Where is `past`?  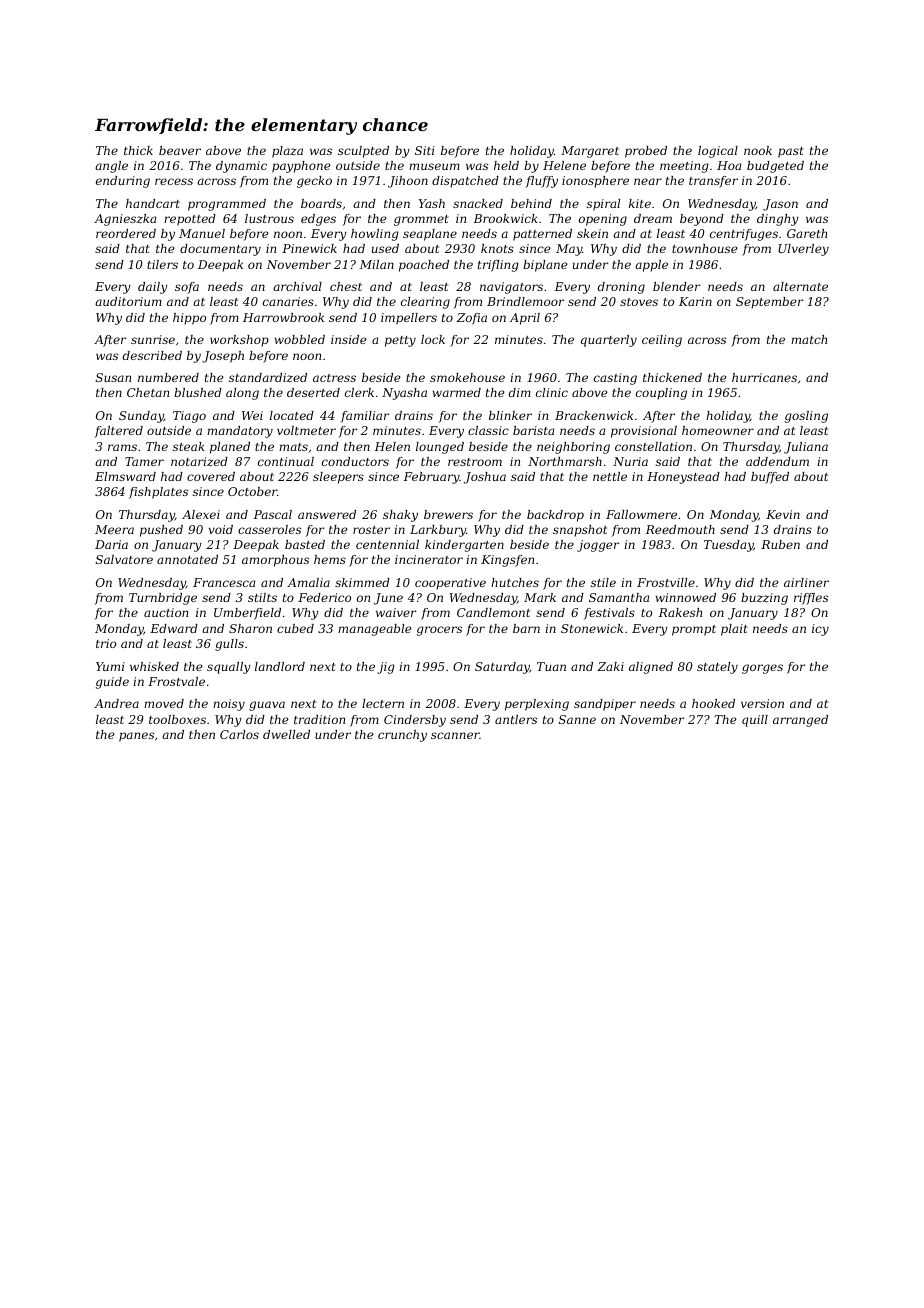 past is located at coordinates (791, 152).
